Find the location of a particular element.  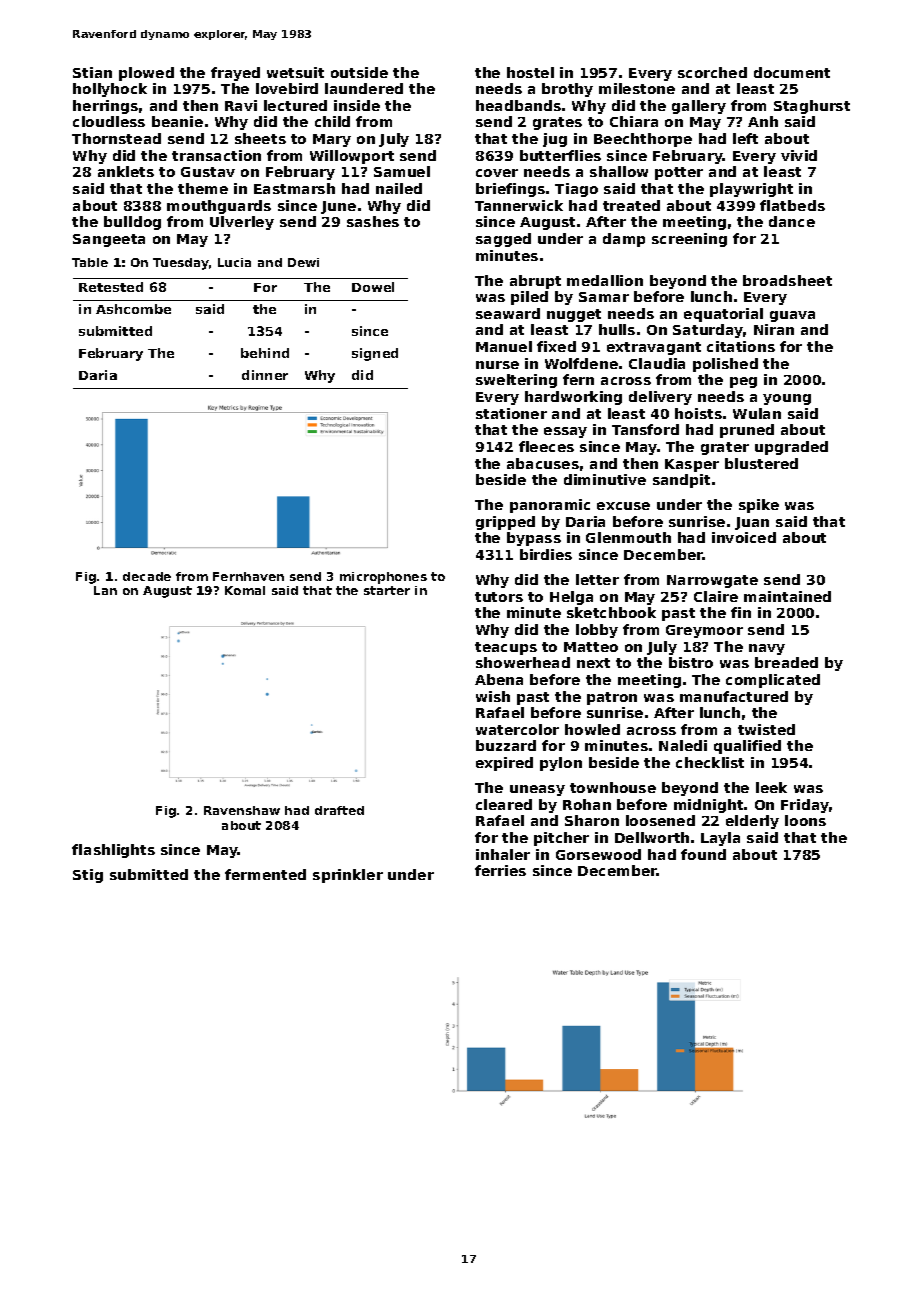

cover is located at coordinates (497, 173).
